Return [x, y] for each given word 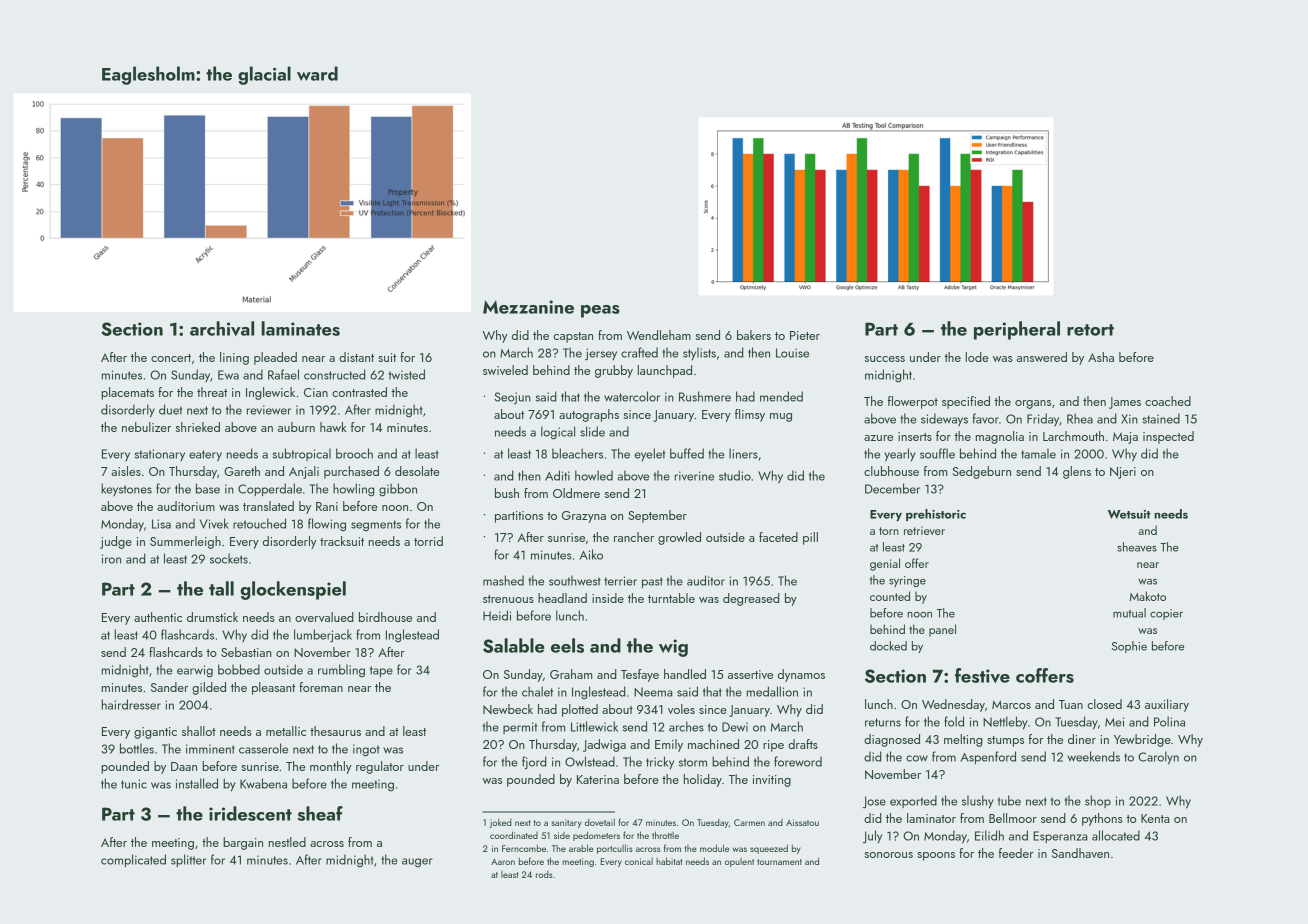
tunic [134, 784]
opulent [739, 862]
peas [600, 311]
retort [1090, 330]
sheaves [1137, 547]
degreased [751, 599]
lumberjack [323, 636]
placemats [127, 393]
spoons [936, 856]
